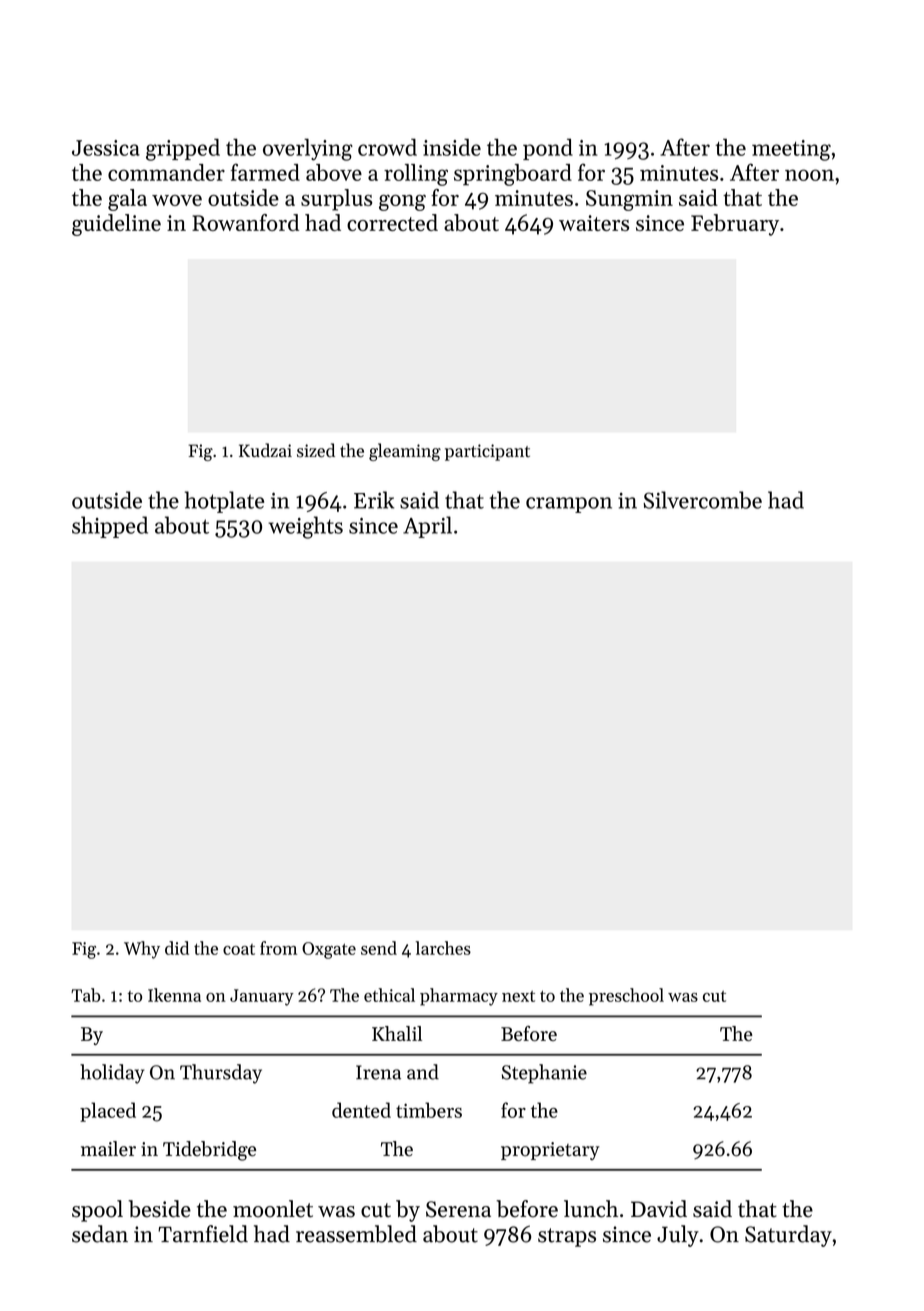 This screenshot has height=1311, width=924. What do you see at coordinates (702, 500) in the screenshot?
I see `Silvercombe` at bounding box center [702, 500].
